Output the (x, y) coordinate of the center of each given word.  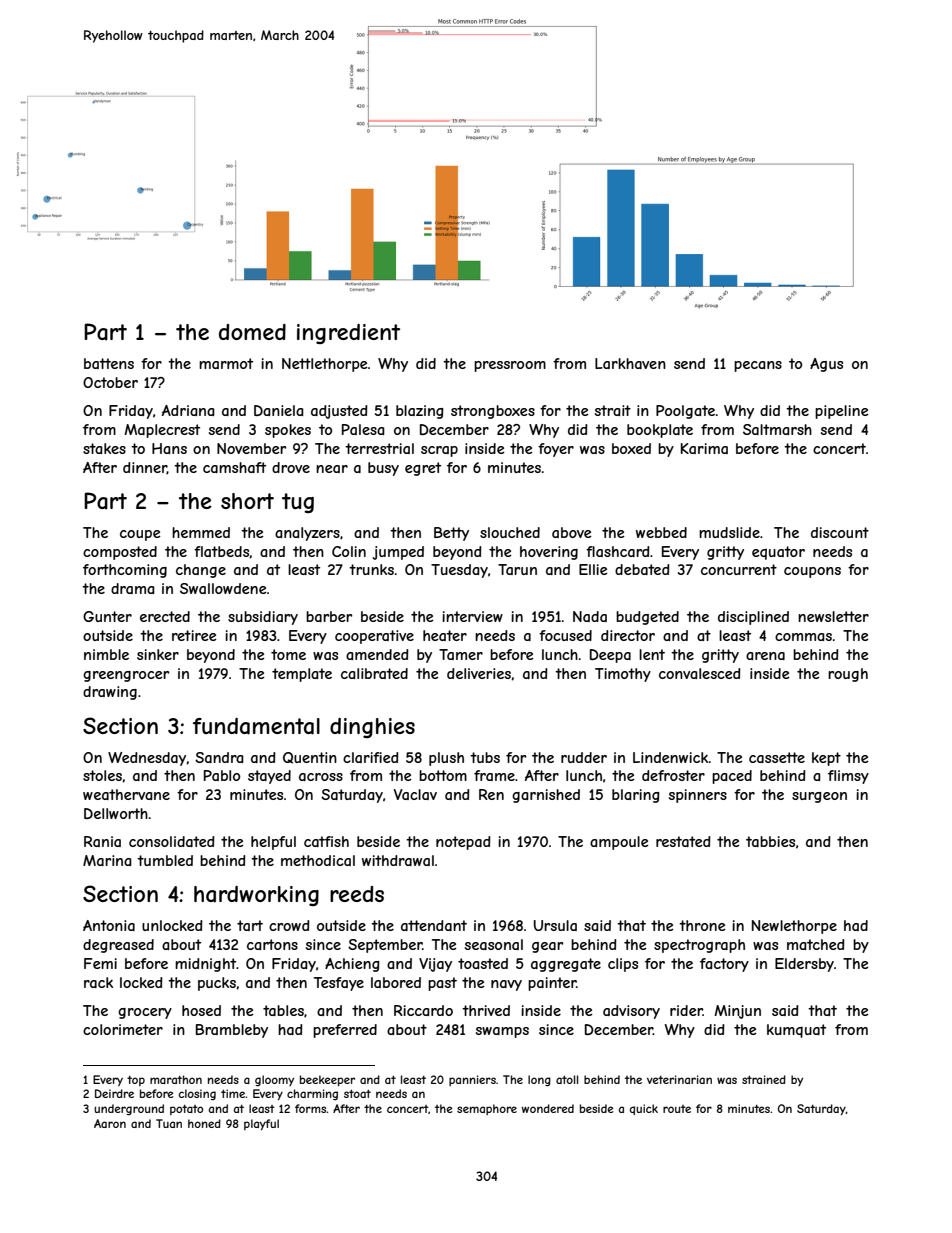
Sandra (219, 757)
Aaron (110, 1123)
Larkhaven (630, 363)
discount (840, 532)
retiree (194, 635)
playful (261, 1124)
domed (252, 332)
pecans (758, 366)
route (677, 1109)
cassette (777, 757)
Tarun (517, 569)
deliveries (479, 673)
